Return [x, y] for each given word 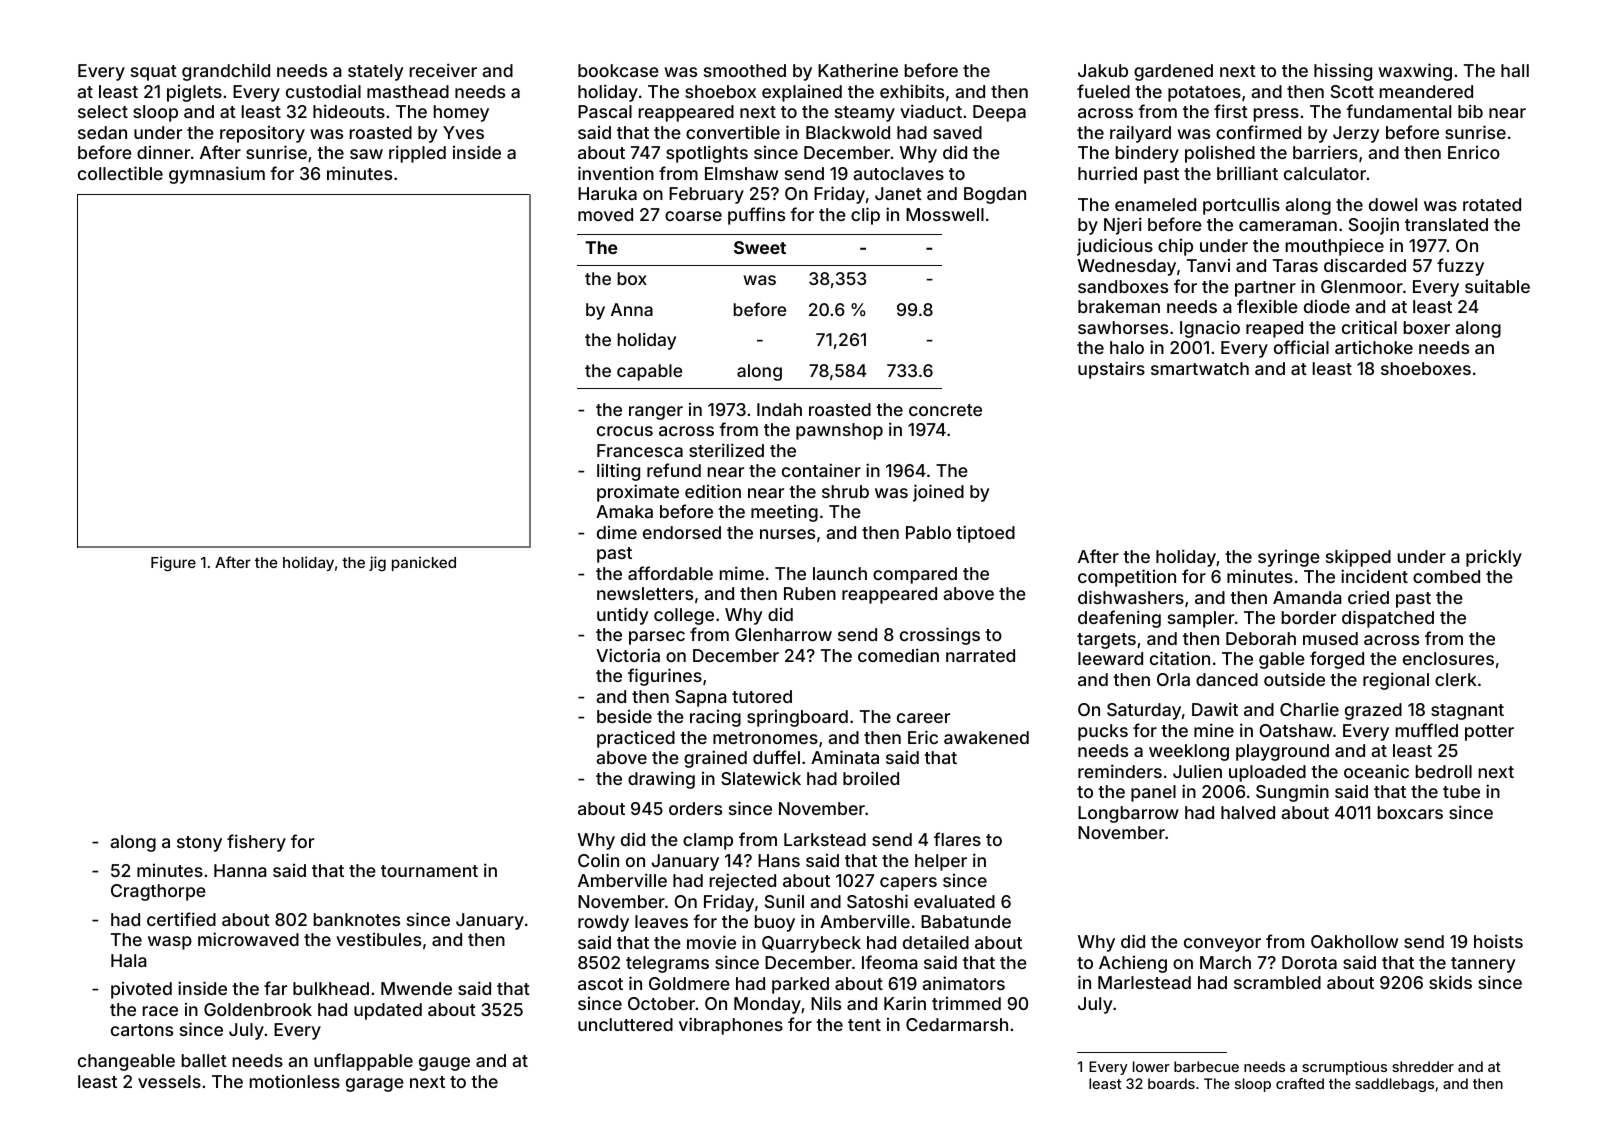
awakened [986, 737]
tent [864, 1025]
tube [1461, 791]
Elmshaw [741, 173]
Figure [173, 564]
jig [377, 564]
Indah [779, 409]
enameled [1155, 204]
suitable [1497, 286]
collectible [120, 173]
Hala [129, 960]
